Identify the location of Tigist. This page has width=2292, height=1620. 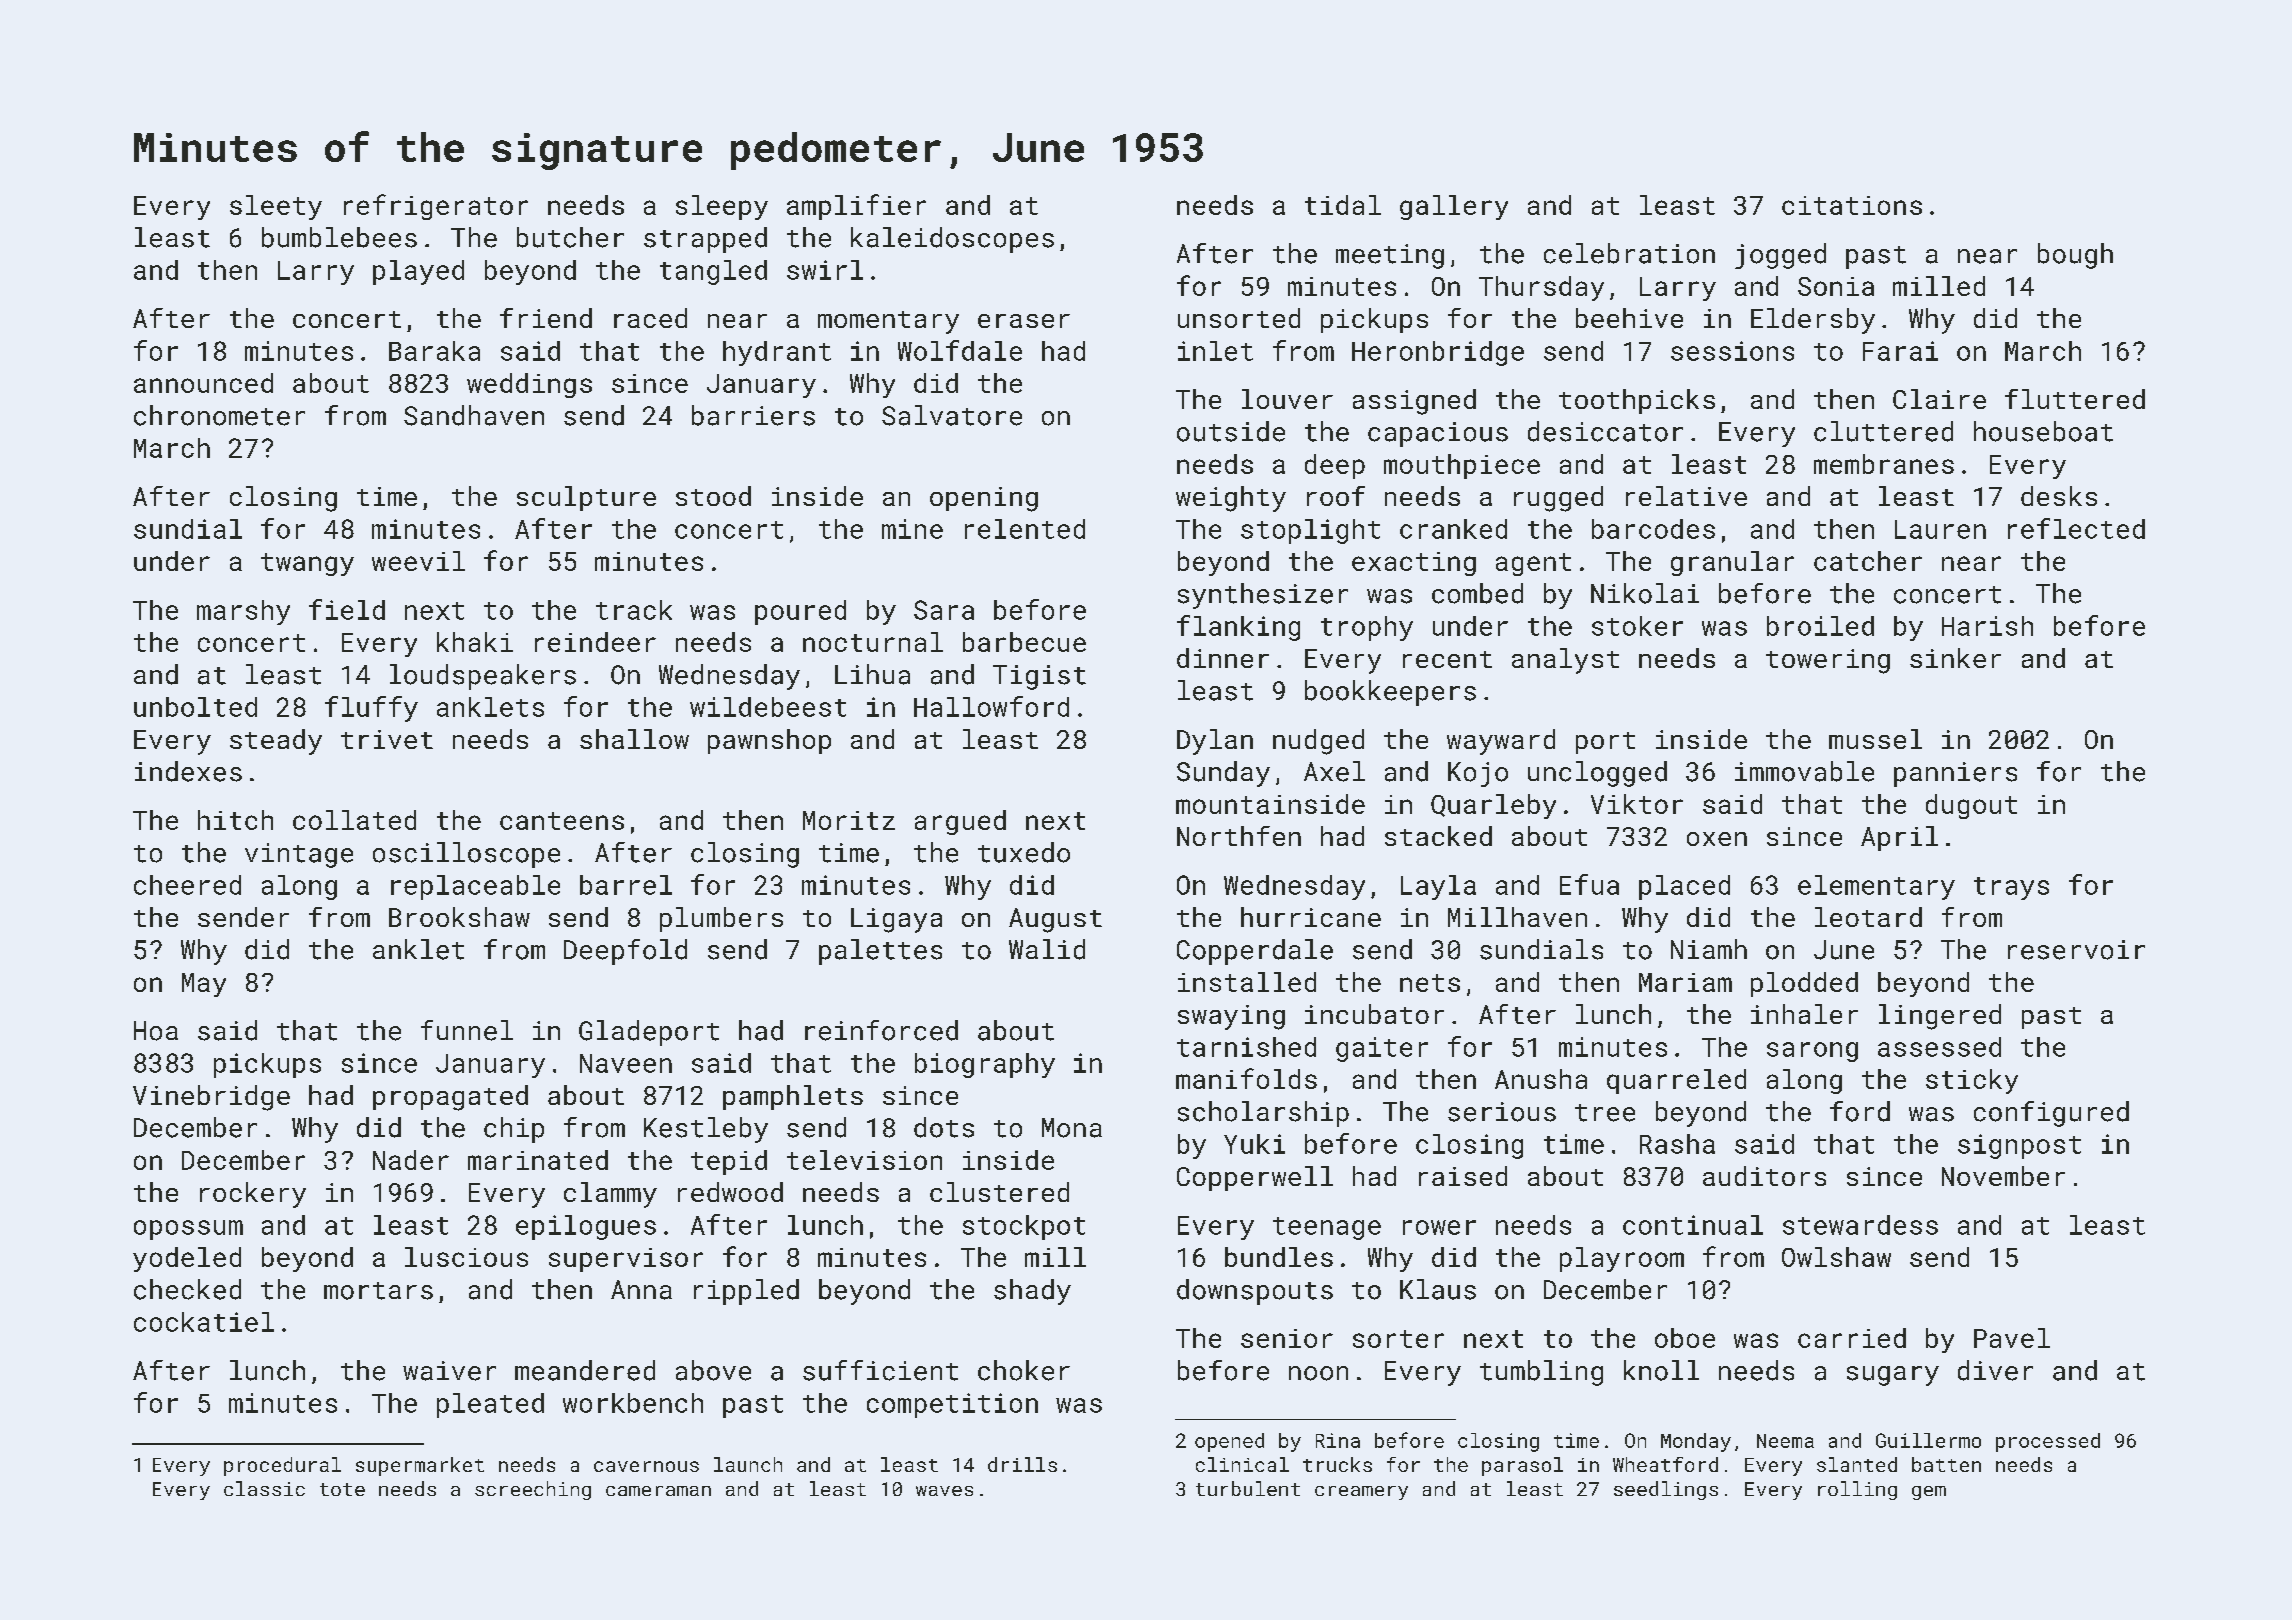
(1039, 677).
